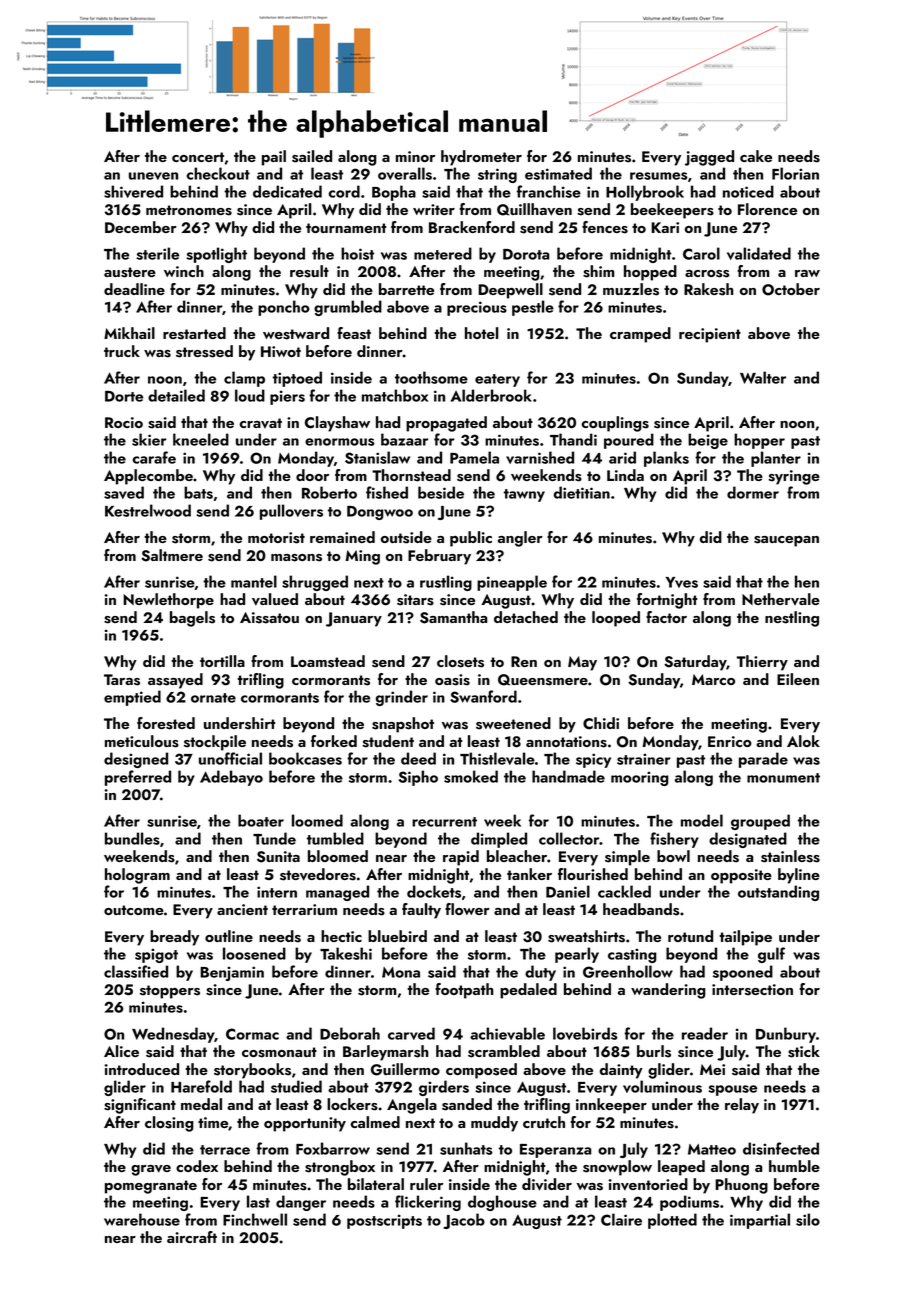 The width and height of the screenshot is (924, 1308). I want to click on planks, so click(666, 459).
